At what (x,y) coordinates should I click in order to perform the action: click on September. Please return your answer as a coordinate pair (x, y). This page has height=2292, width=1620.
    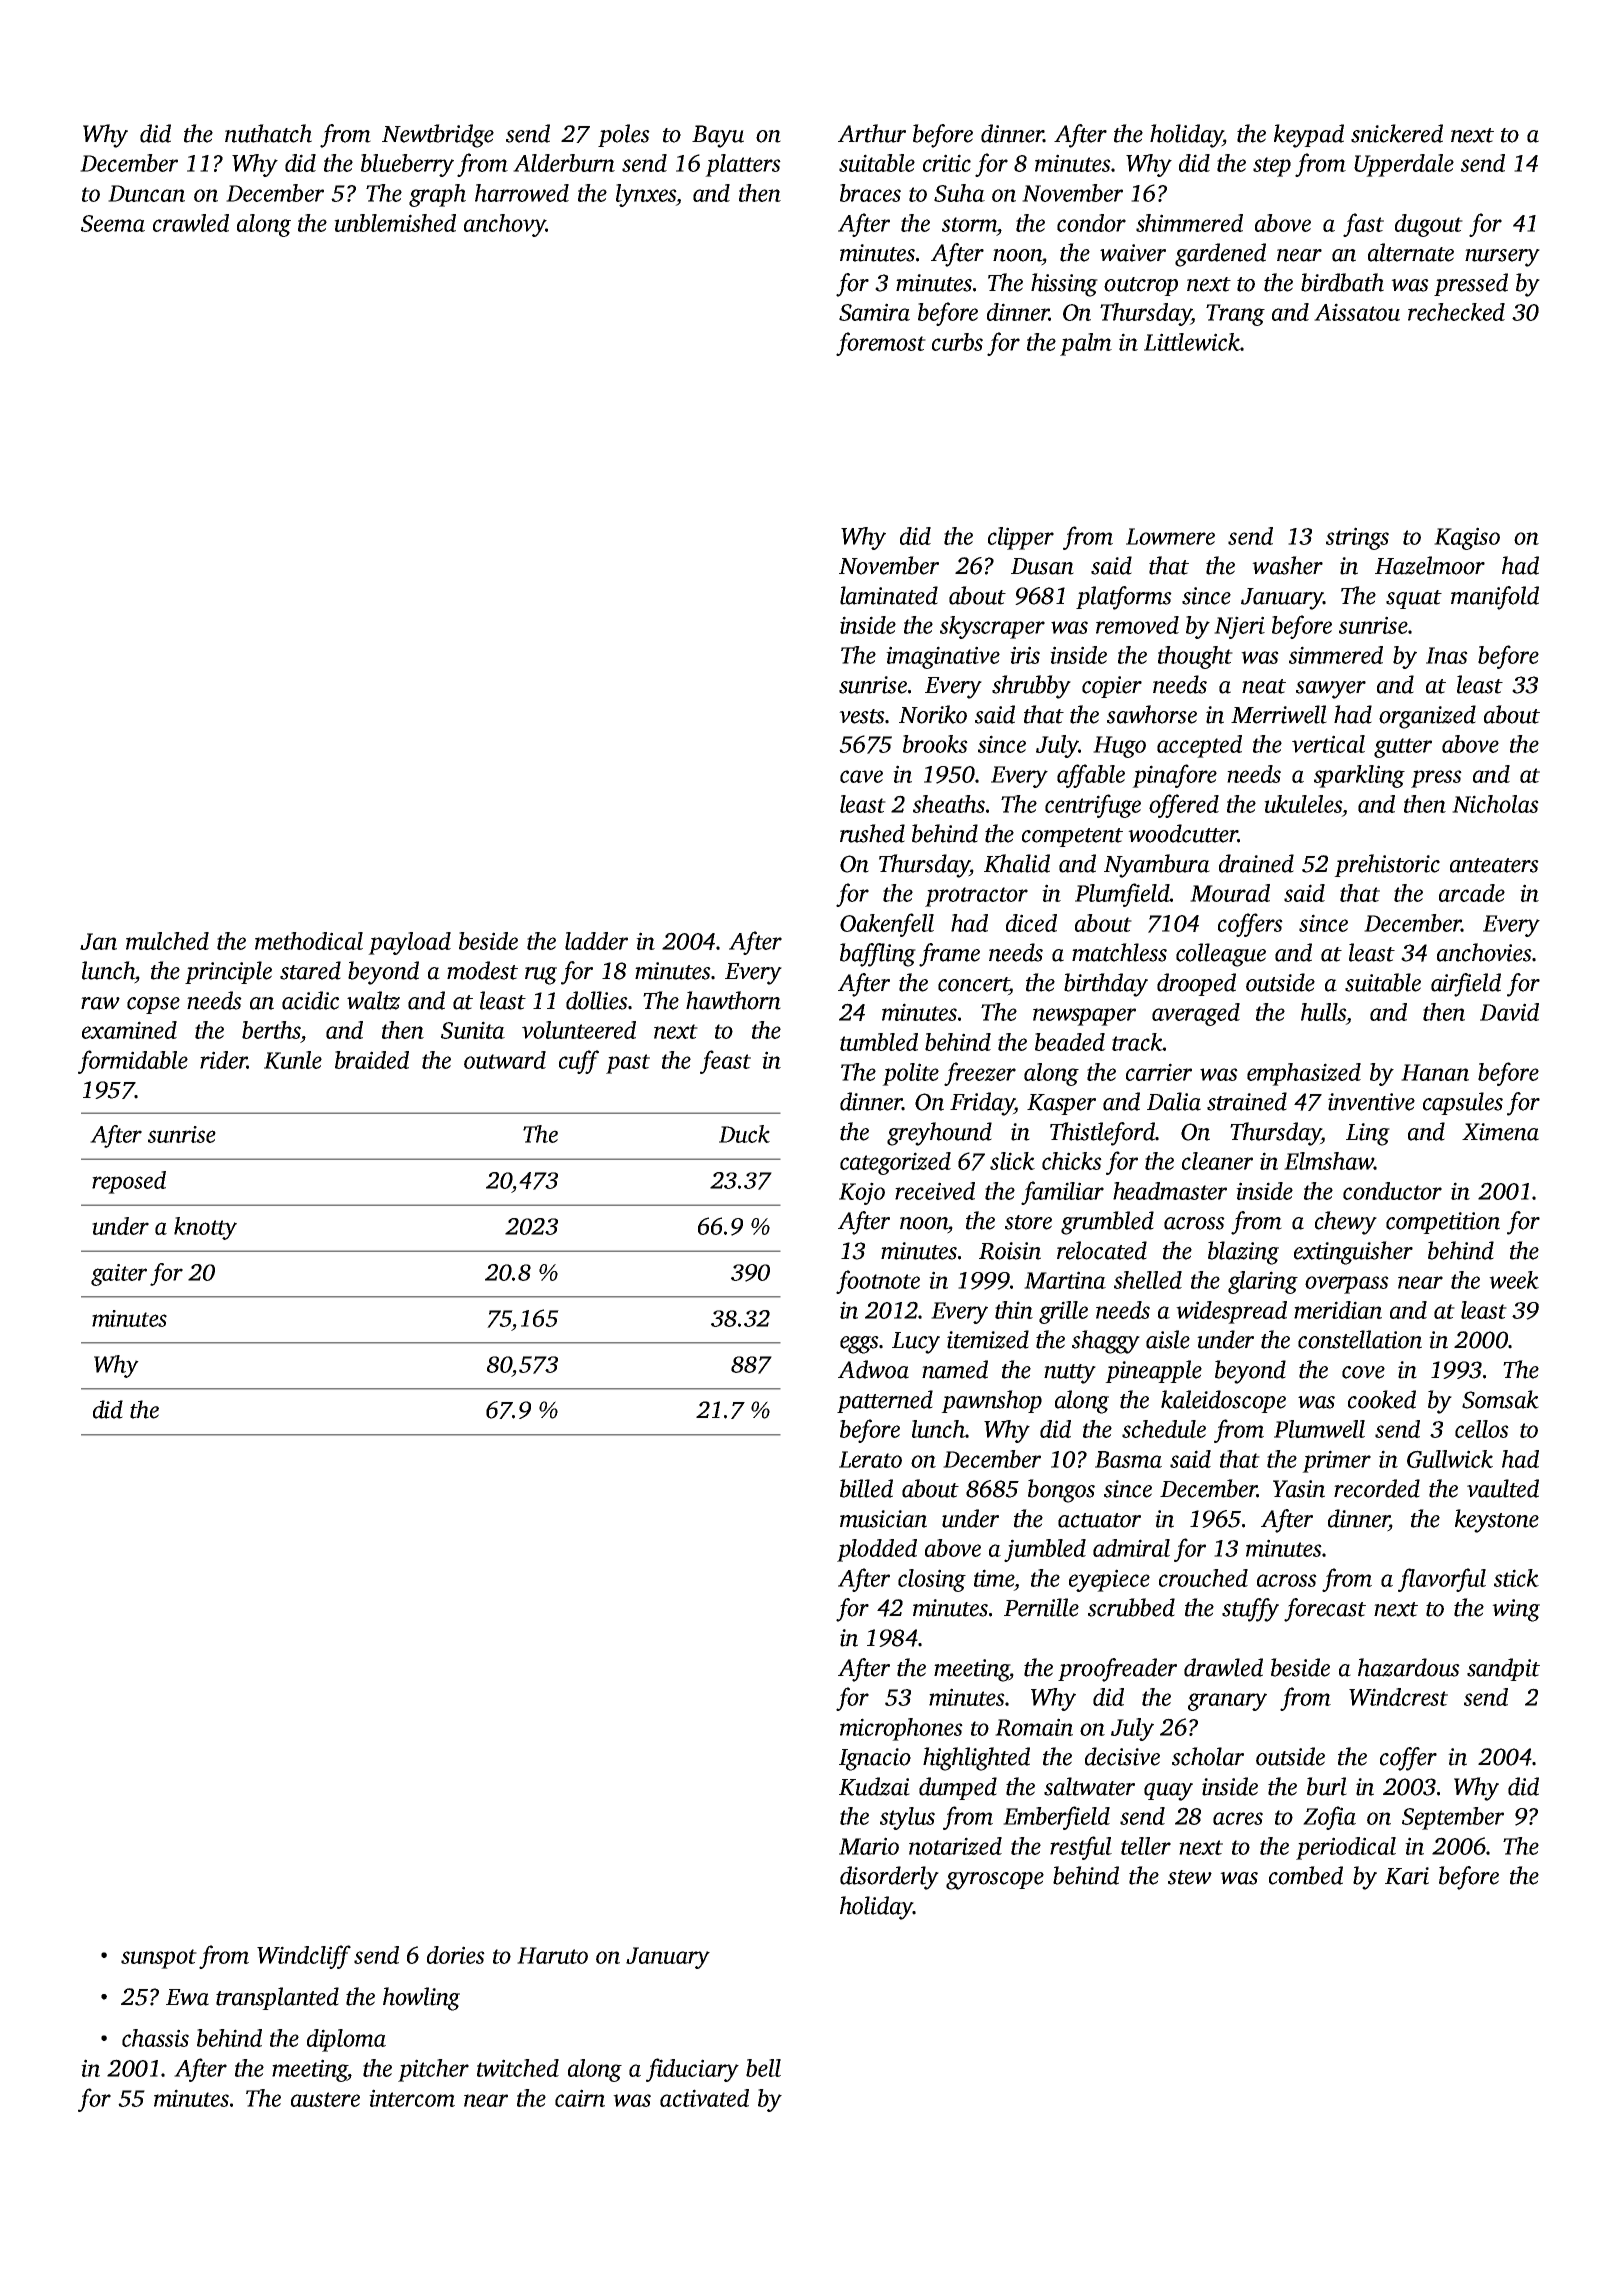
    Looking at the image, I should click on (1453, 1818).
